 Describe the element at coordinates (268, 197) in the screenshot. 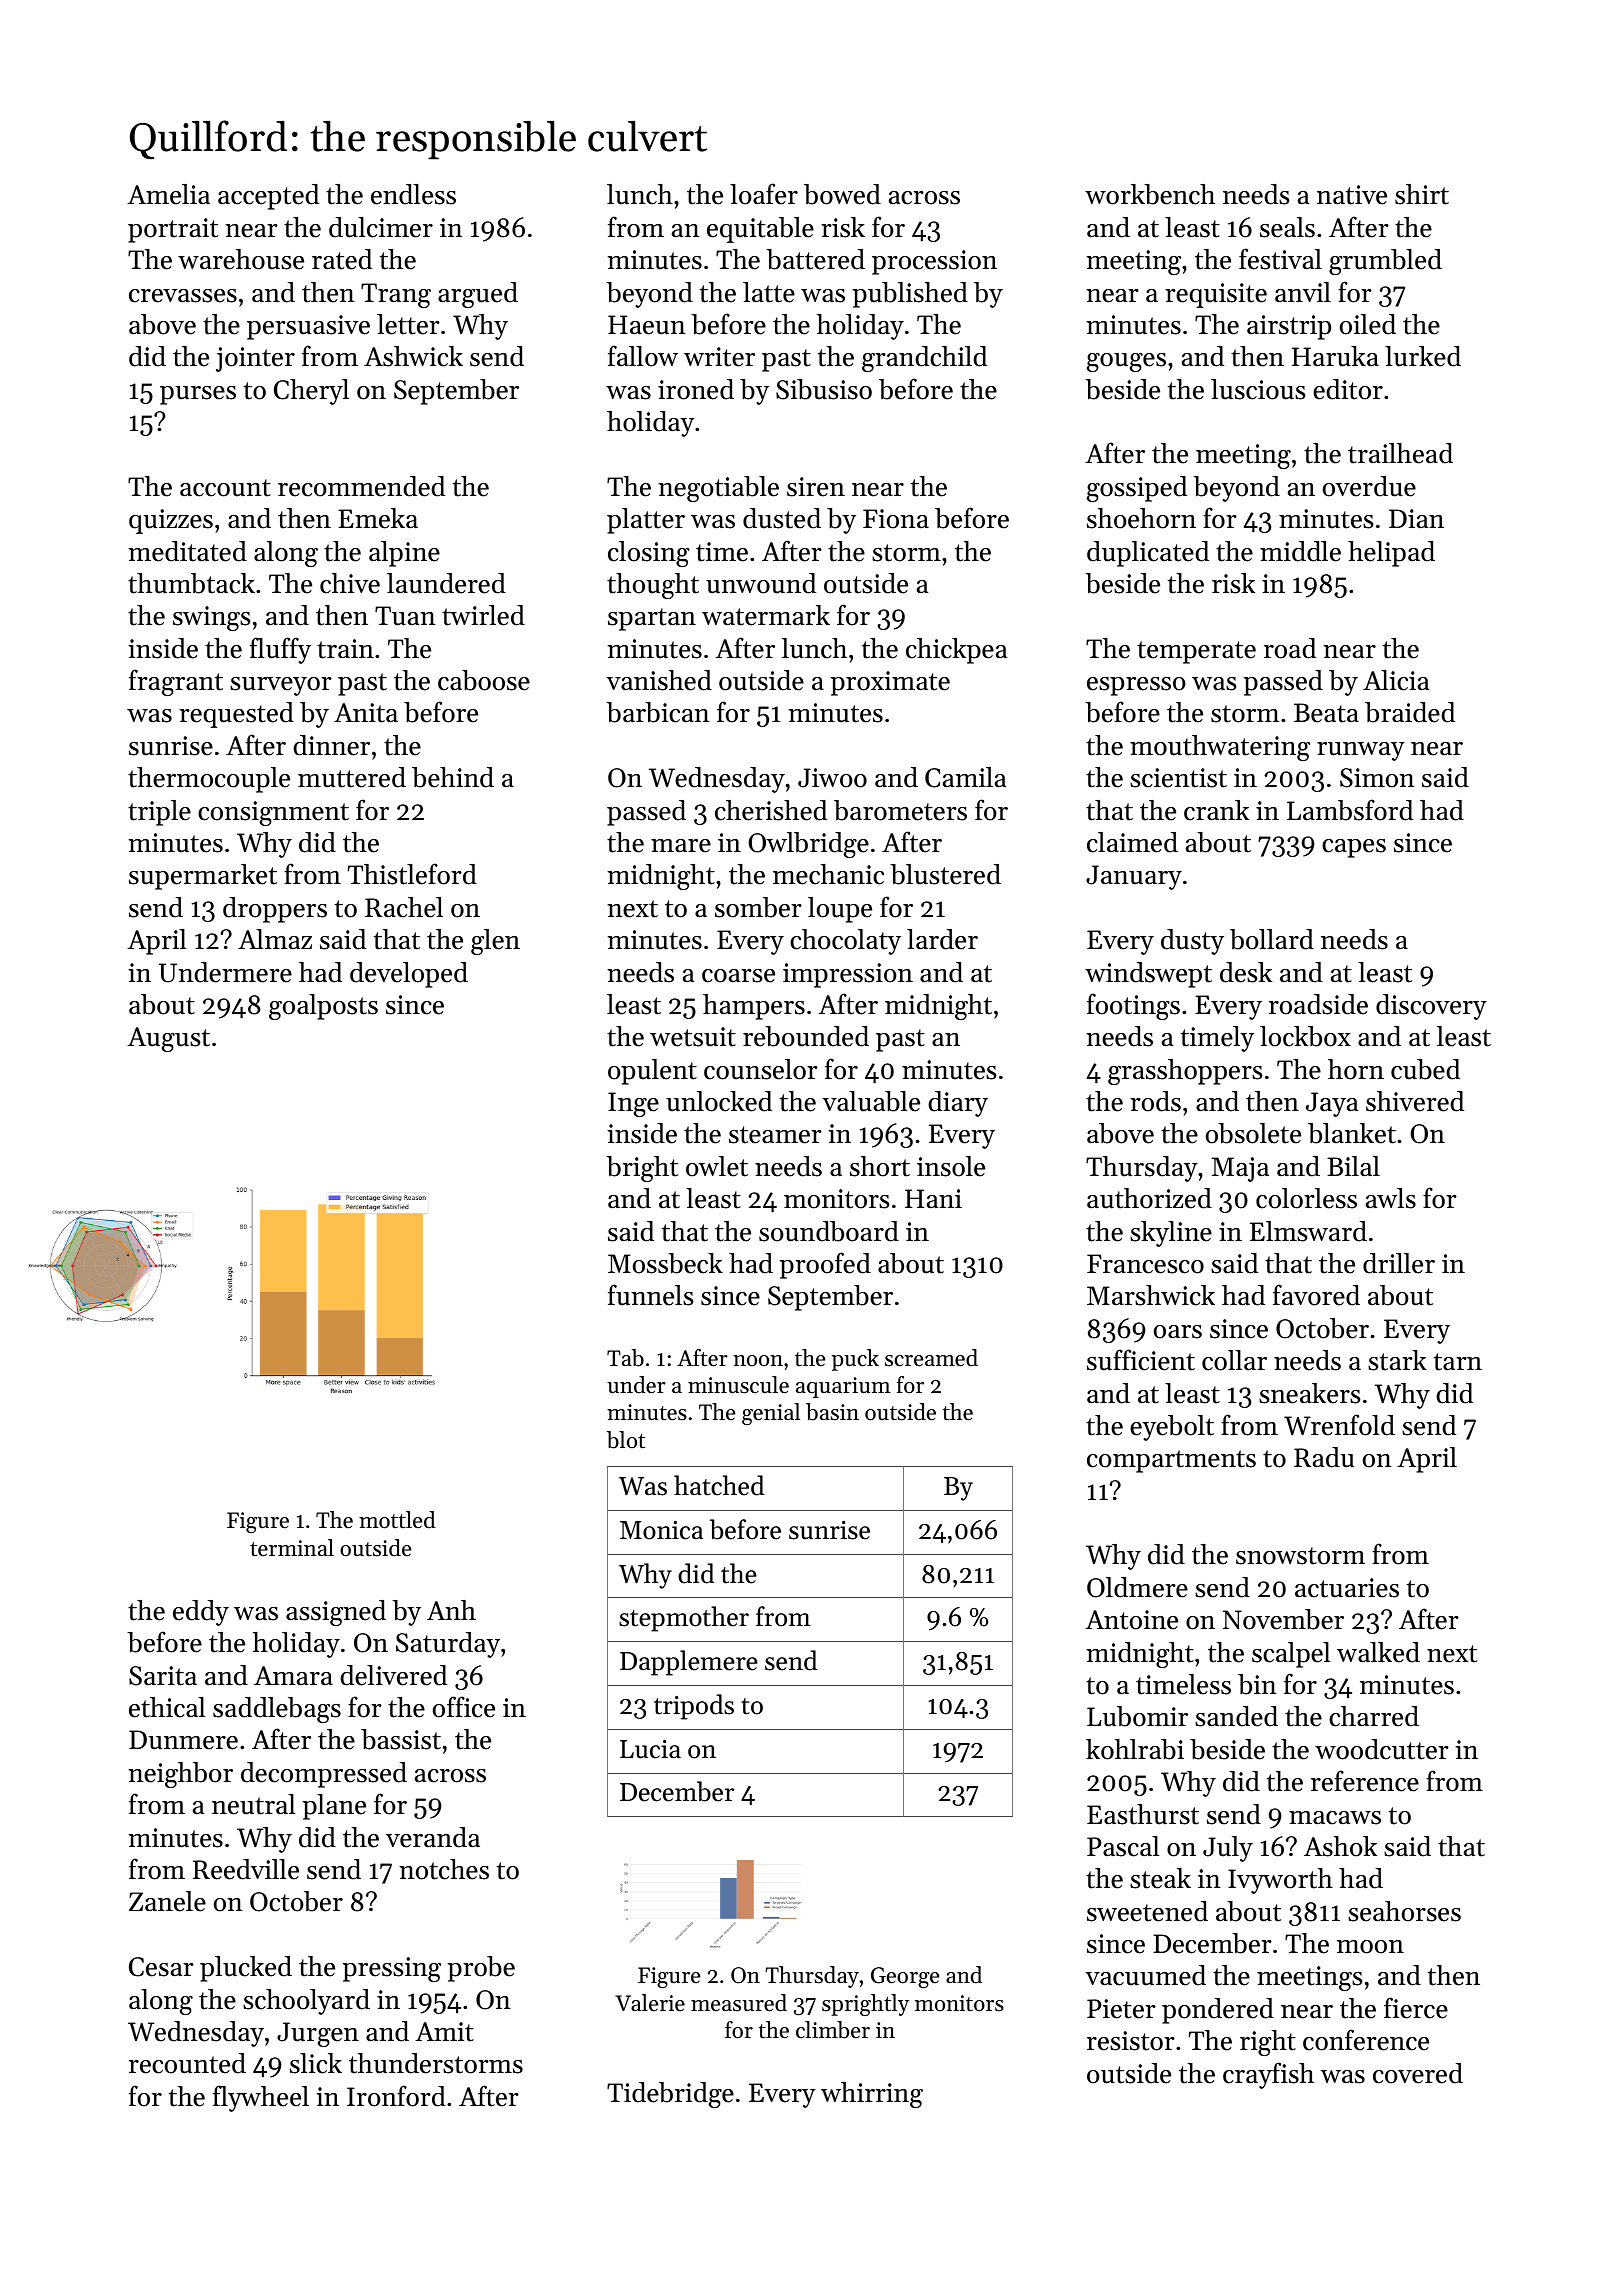

I see `accepted` at that location.
